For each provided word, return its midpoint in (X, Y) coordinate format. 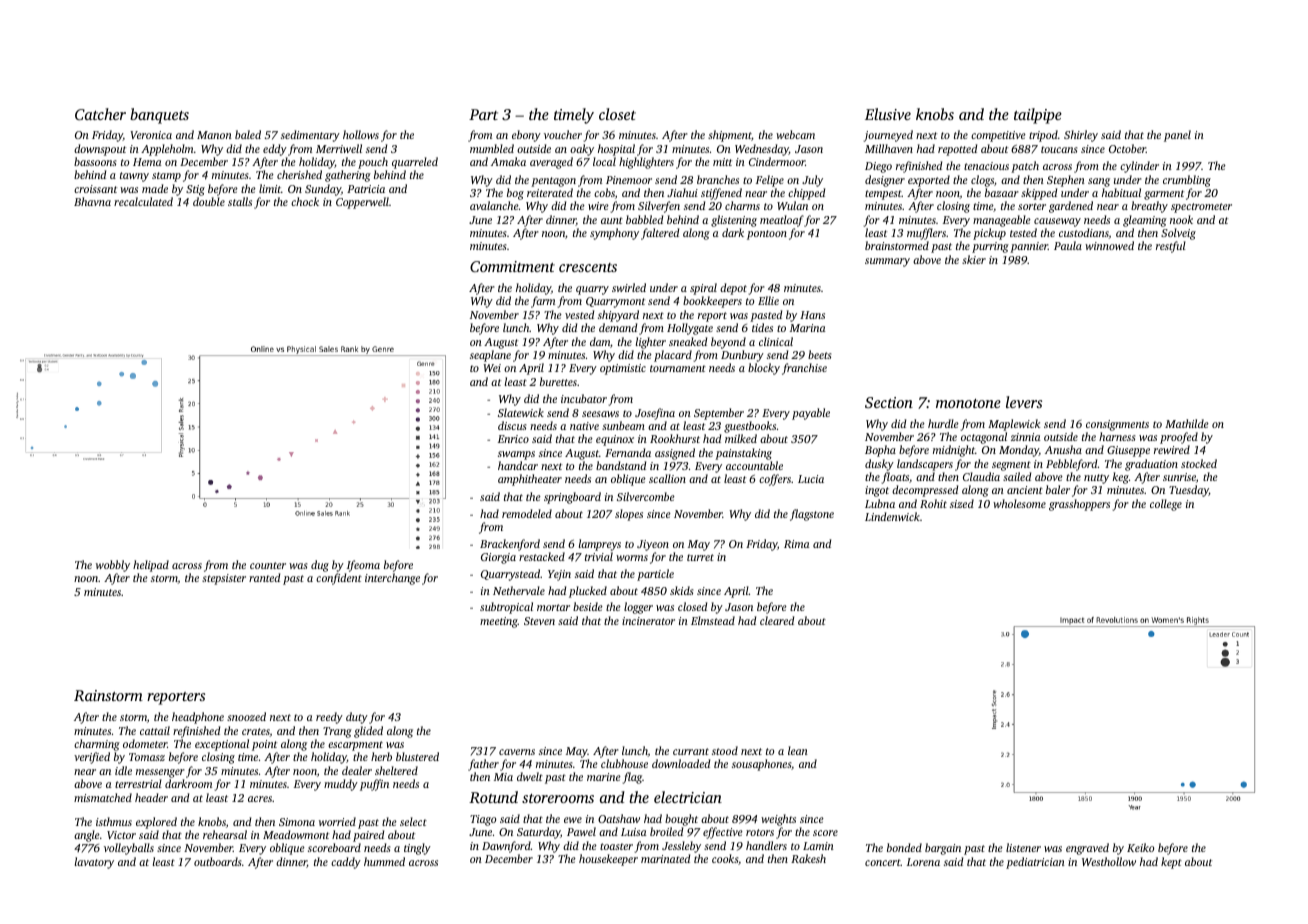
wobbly (113, 566)
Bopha (880, 451)
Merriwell (339, 148)
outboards (217, 861)
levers (1024, 402)
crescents (588, 267)
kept (1171, 863)
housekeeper (608, 860)
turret (700, 557)
